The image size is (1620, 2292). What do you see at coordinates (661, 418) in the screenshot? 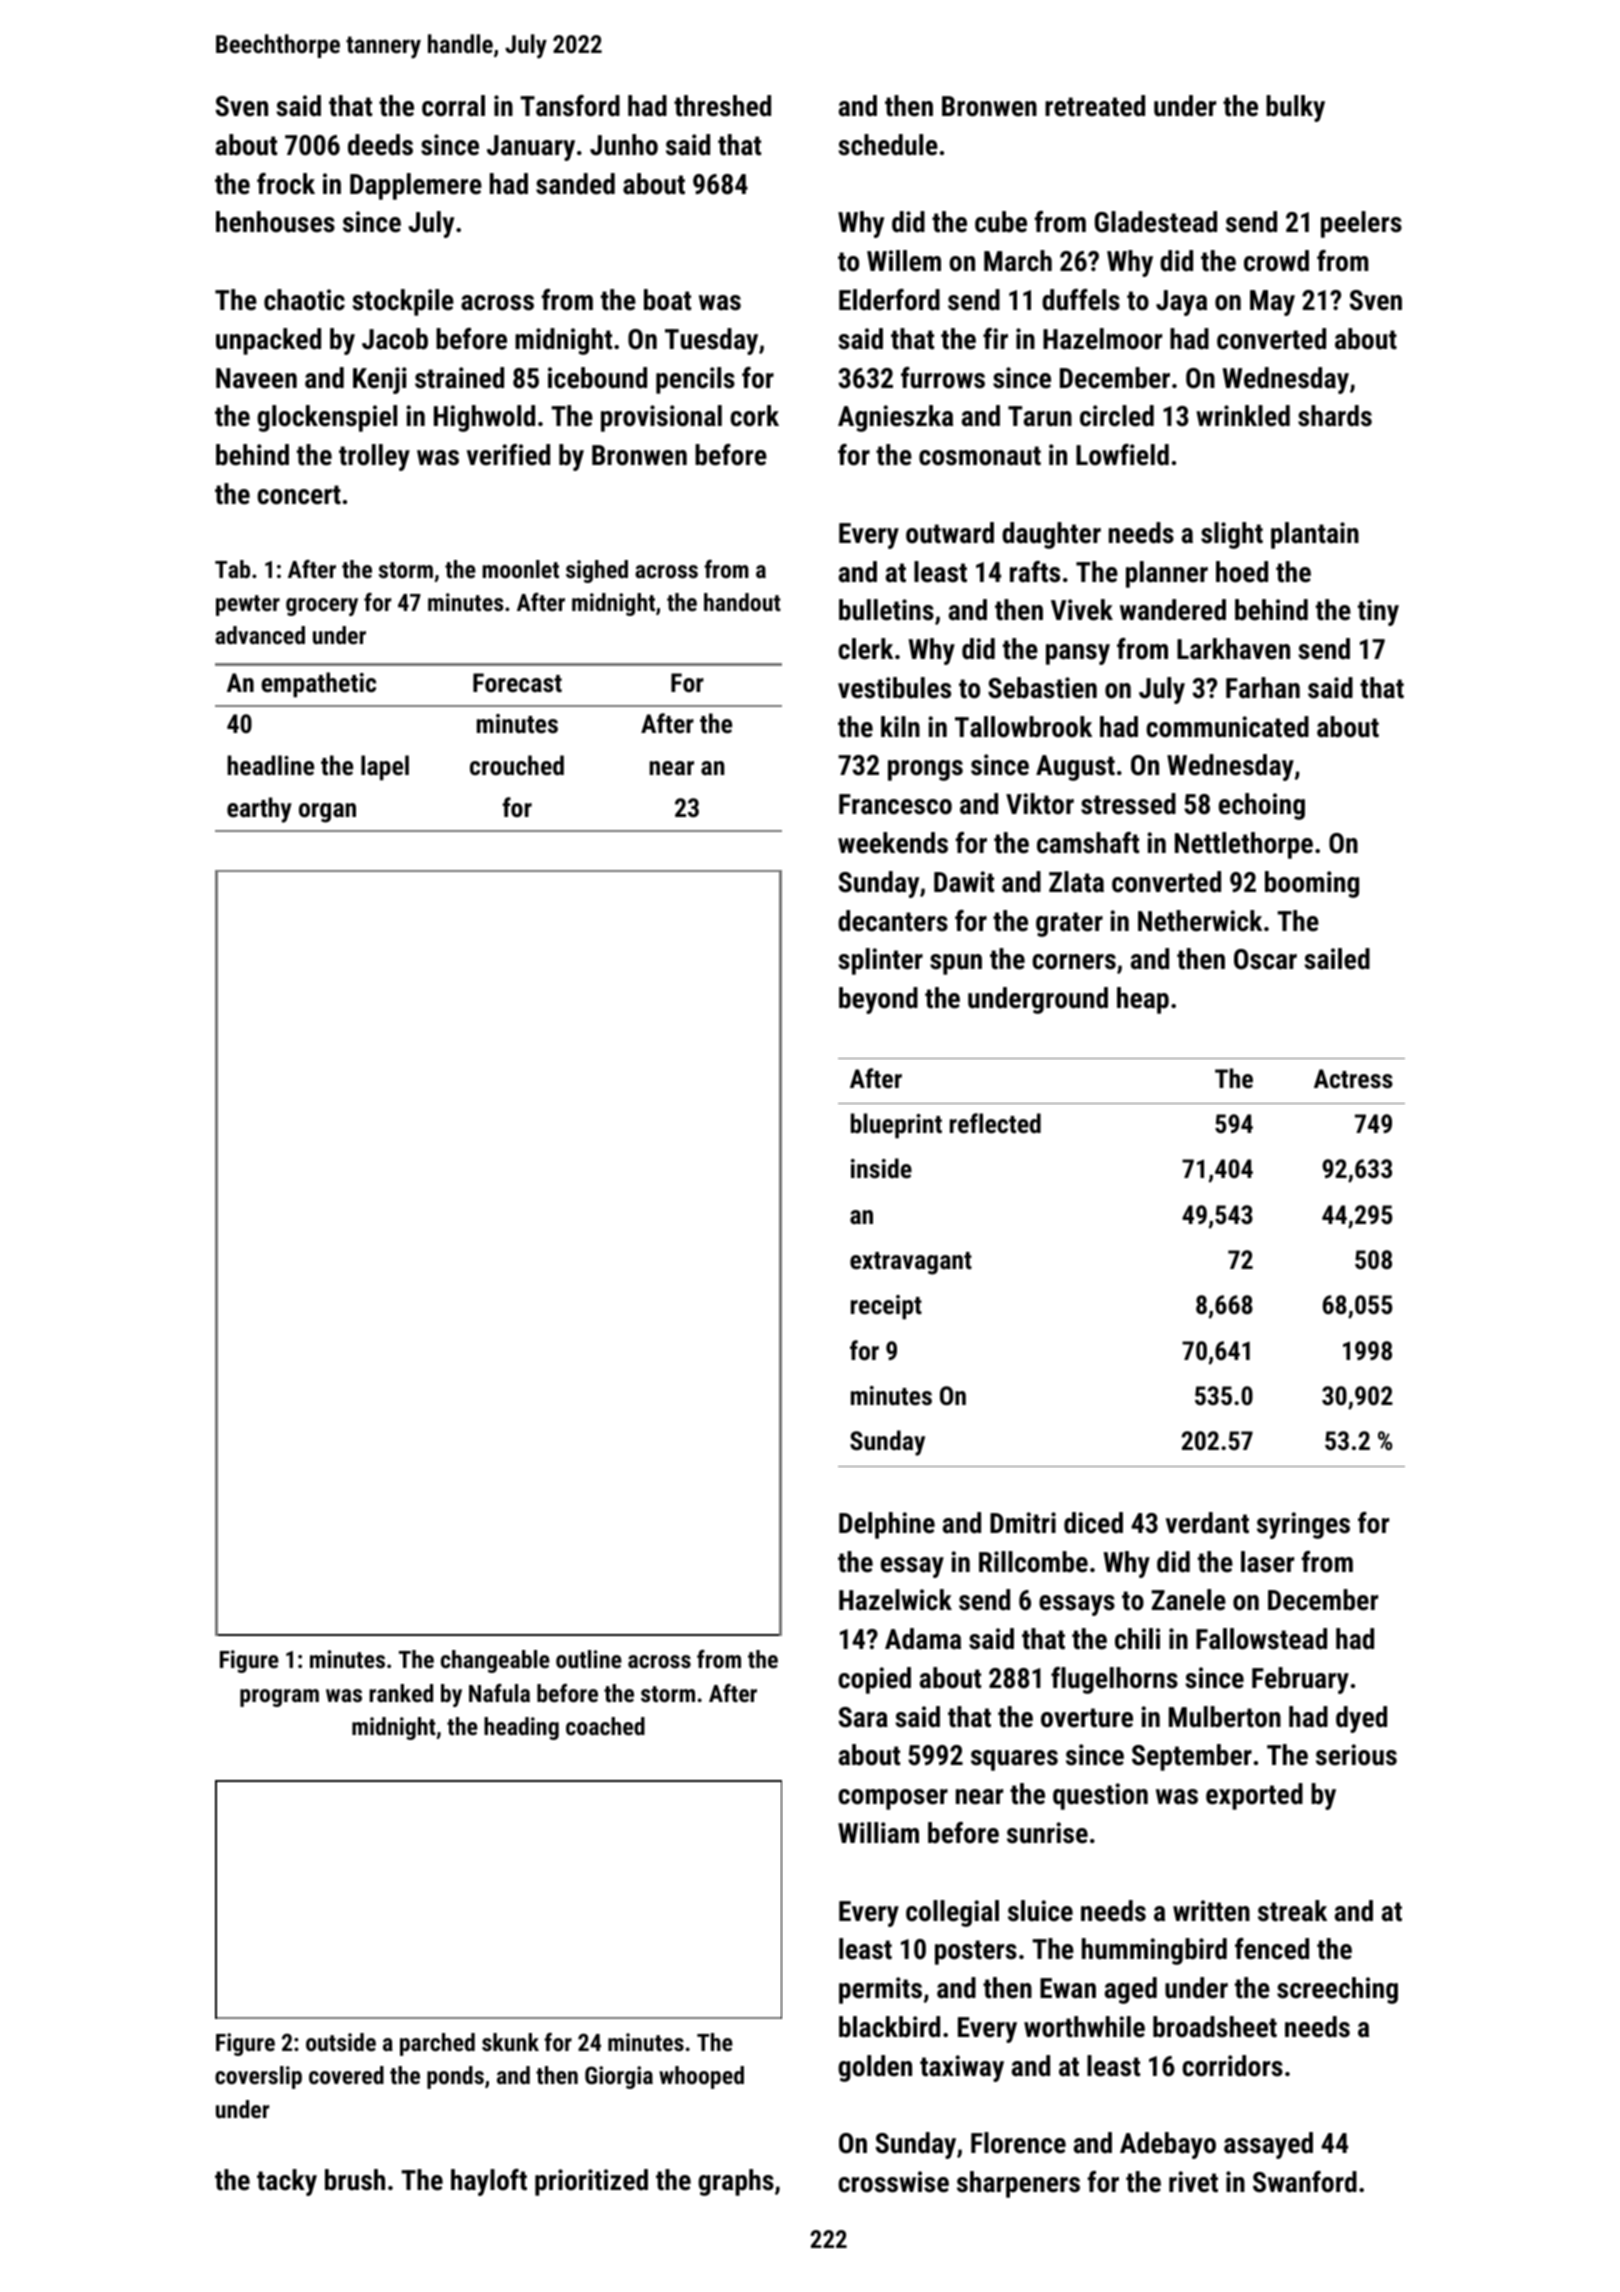
I see `provisional` at bounding box center [661, 418].
